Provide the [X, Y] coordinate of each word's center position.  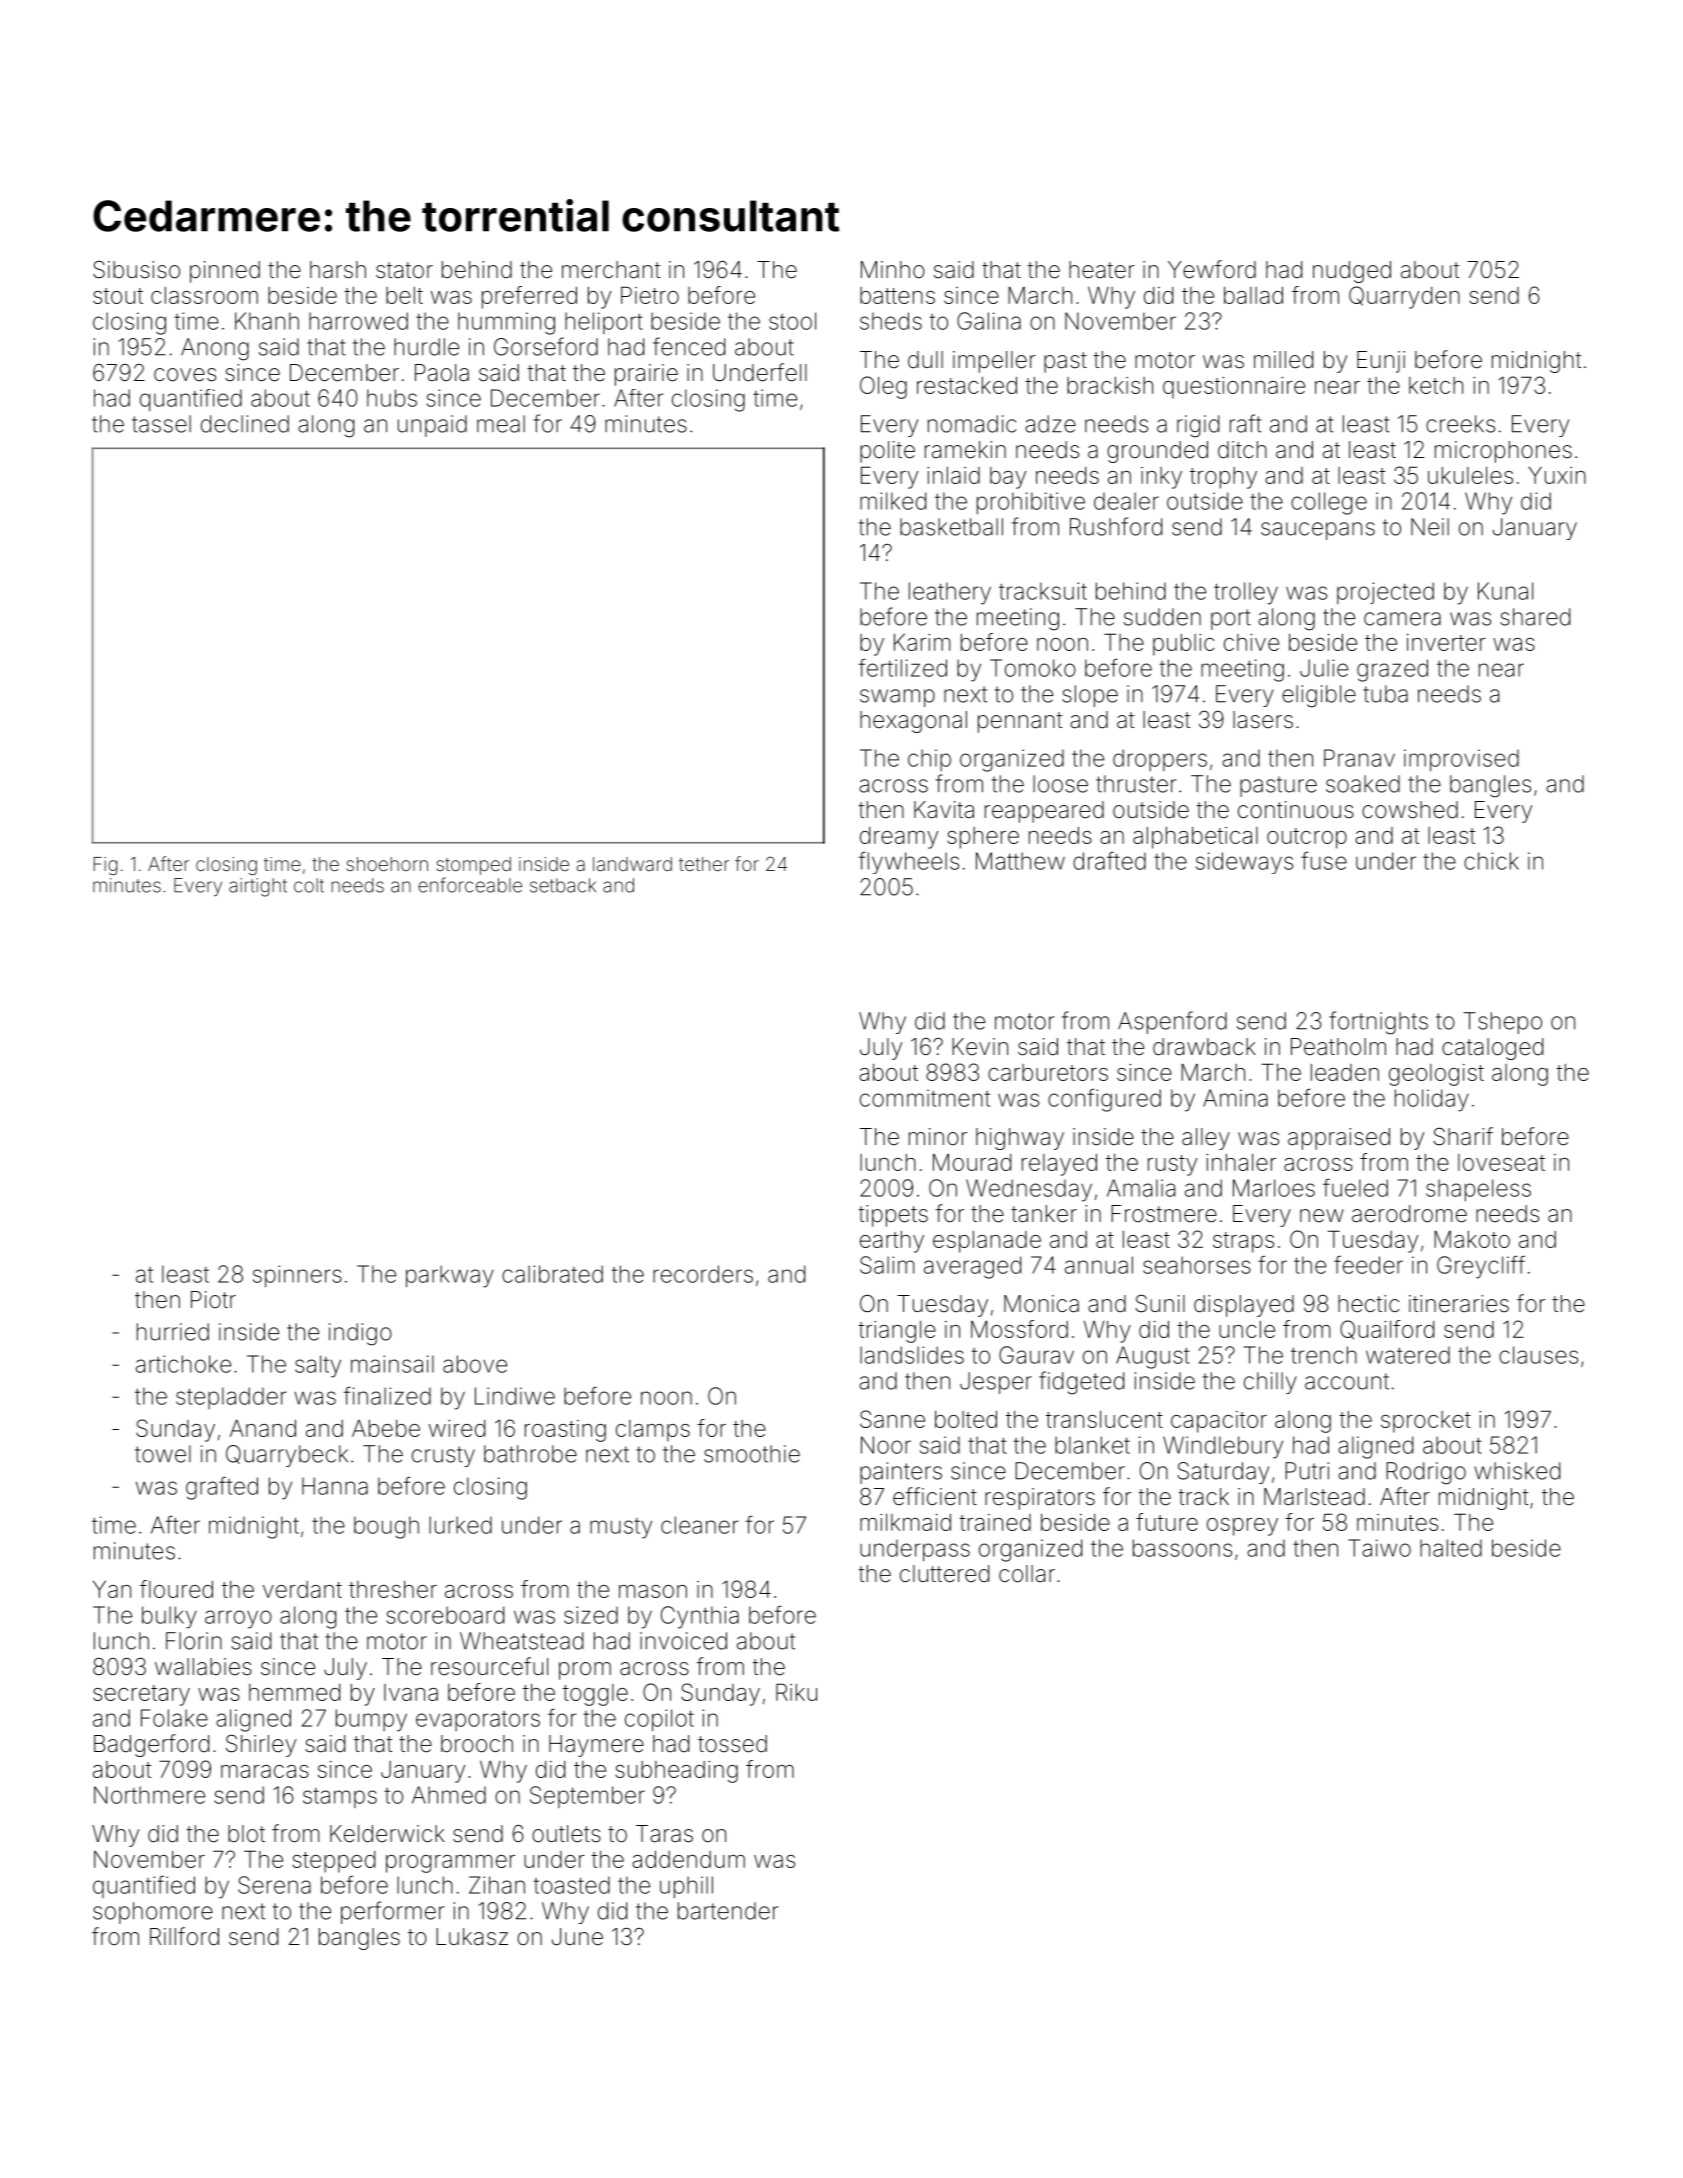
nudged [1352, 272]
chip [929, 760]
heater [1102, 270]
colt [309, 885]
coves [185, 375]
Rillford [184, 1936]
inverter [1446, 642]
